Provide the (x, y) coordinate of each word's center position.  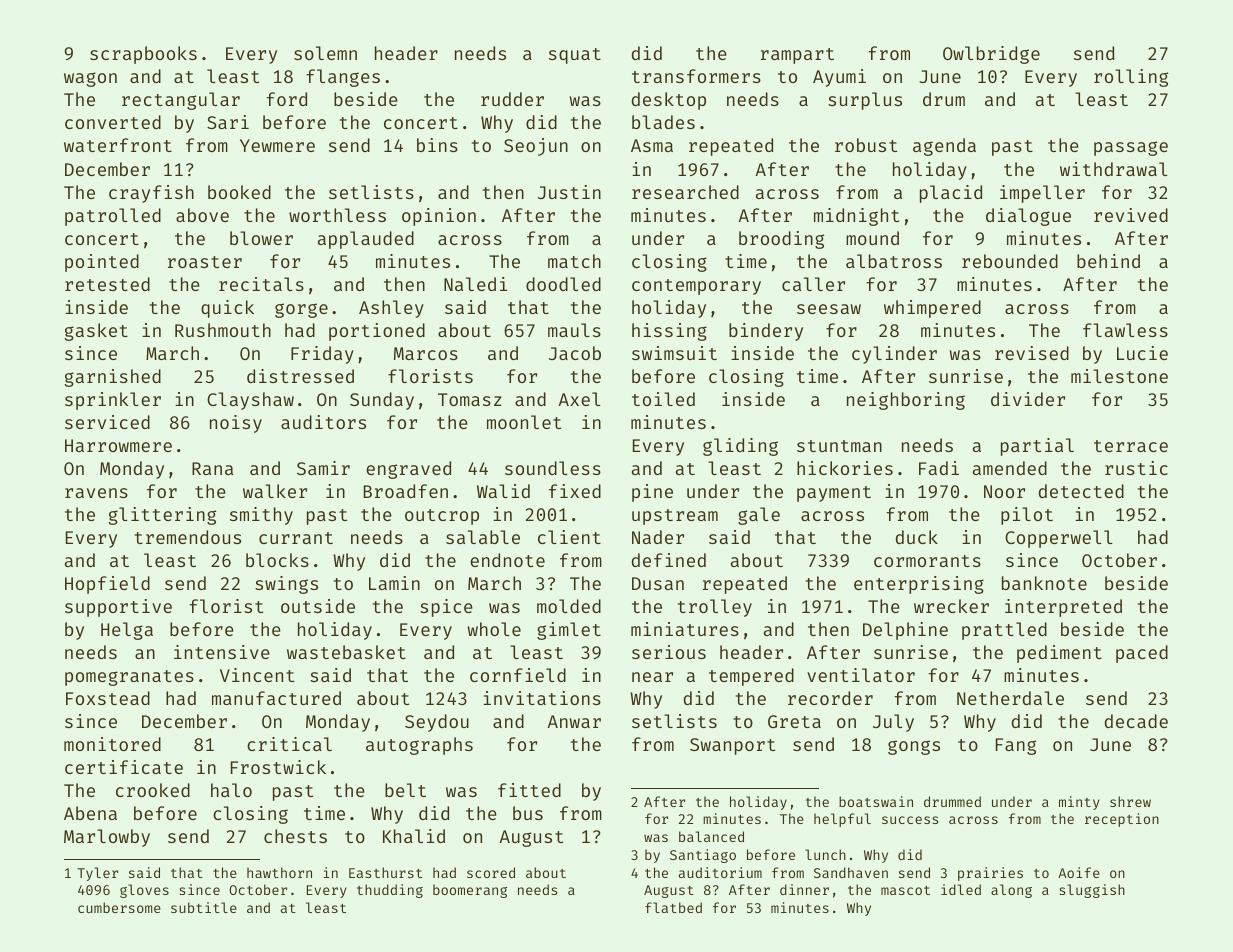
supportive (118, 608)
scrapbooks (143, 55)
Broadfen (406, 491)
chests (295, 836)
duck (917, 537)
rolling (1131, 78)
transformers (696, 76)
